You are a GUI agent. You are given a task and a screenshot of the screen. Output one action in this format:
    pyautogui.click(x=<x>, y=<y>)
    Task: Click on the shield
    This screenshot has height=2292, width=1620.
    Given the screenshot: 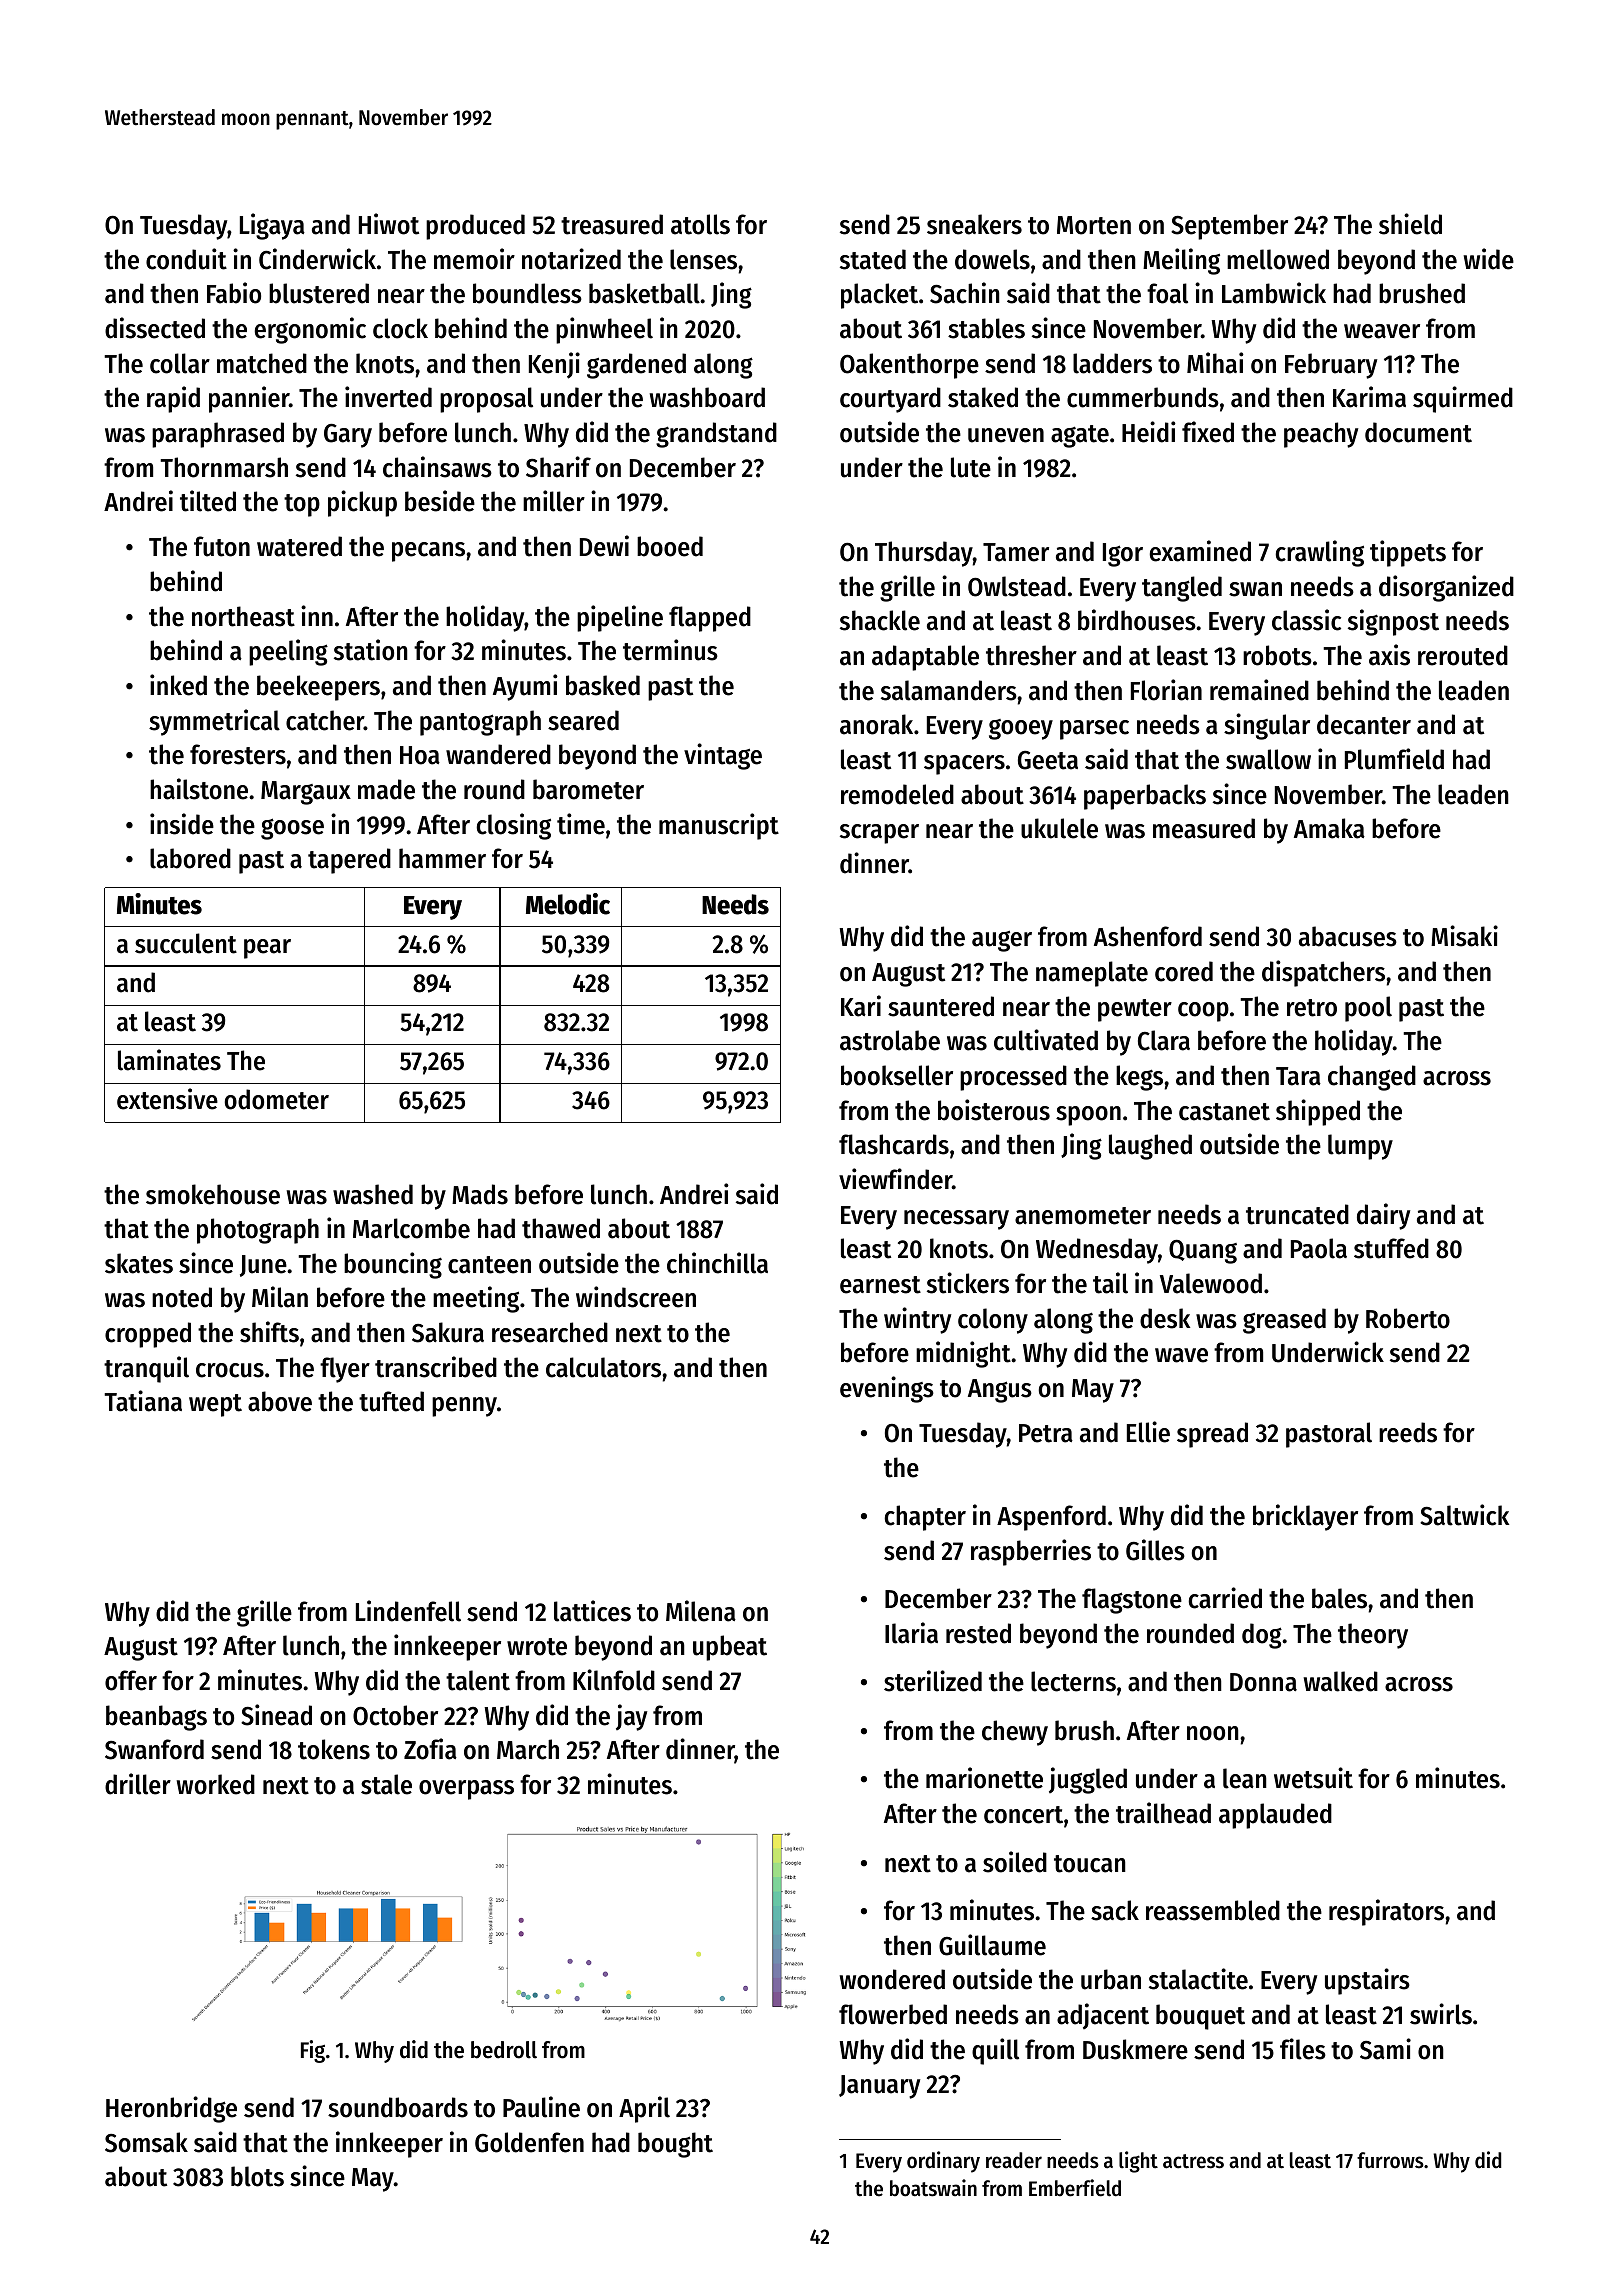 What is the action you would take?
    pyautogui.click(x=1410, y=224)
